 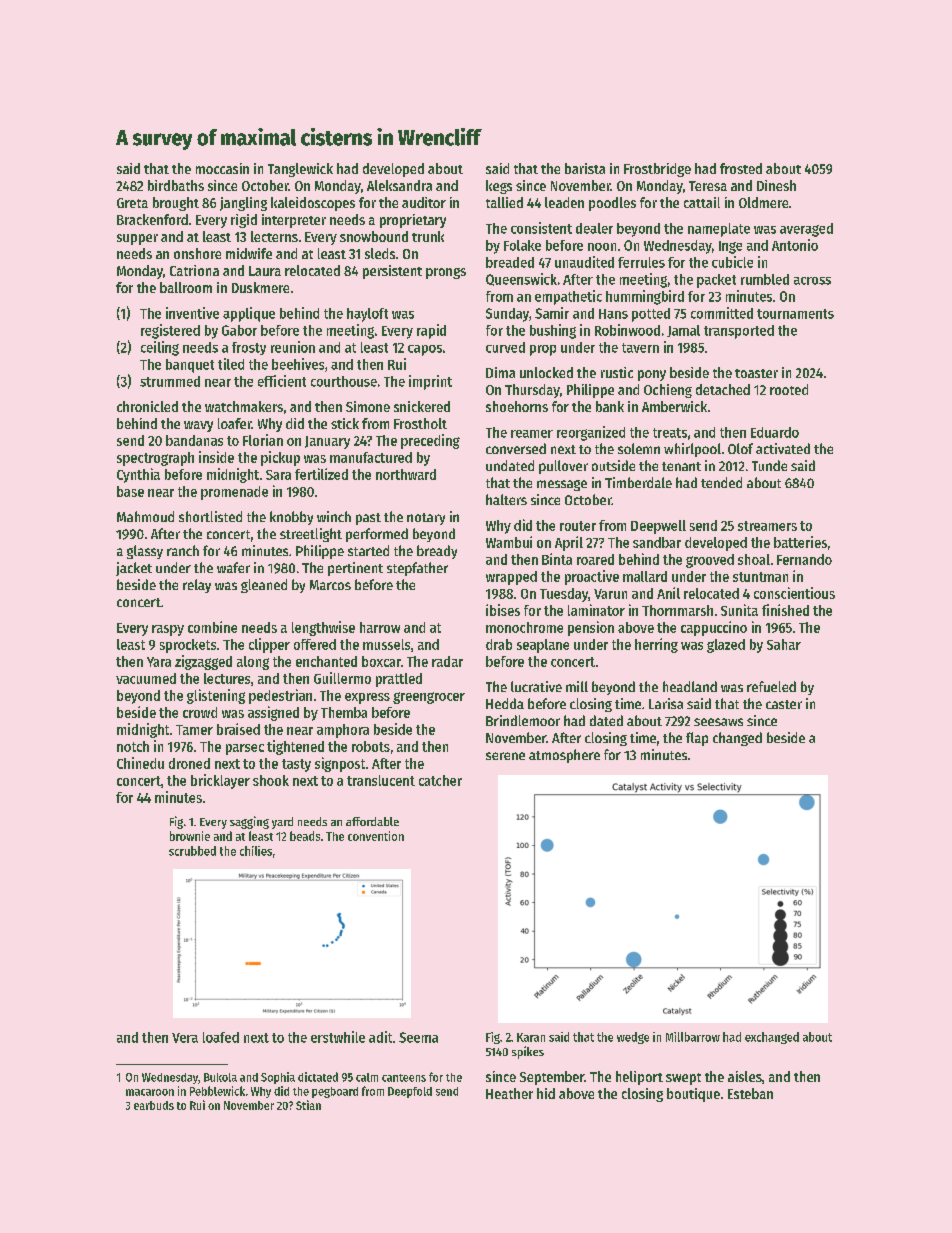 What do you see at coordinates (216, 457) in the screenshot?
I see `inside` at bounding box center [216, 457].
